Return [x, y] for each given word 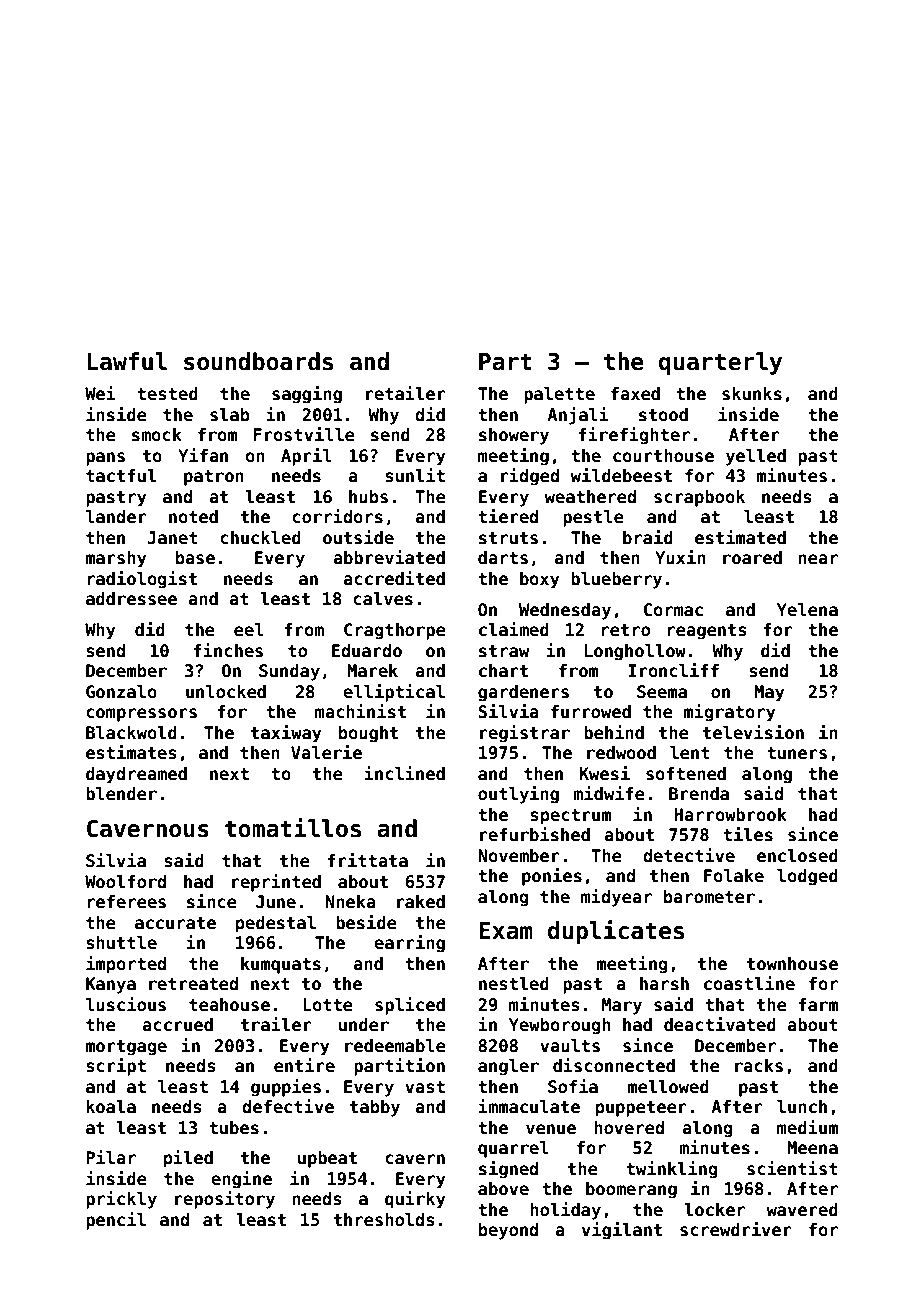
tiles [748, 834]
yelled [756, 457]
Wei [100, 393]
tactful [121, 476]
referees [126, 902]
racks [759, 1066]
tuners [797, 753]
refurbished [535, 834]
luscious [126, 1004]
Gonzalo [121, 692]
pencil [116, 1221]
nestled [514, 984]
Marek [372, 671]
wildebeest [621, 475]
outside [358, 537]
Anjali [578, 416]
